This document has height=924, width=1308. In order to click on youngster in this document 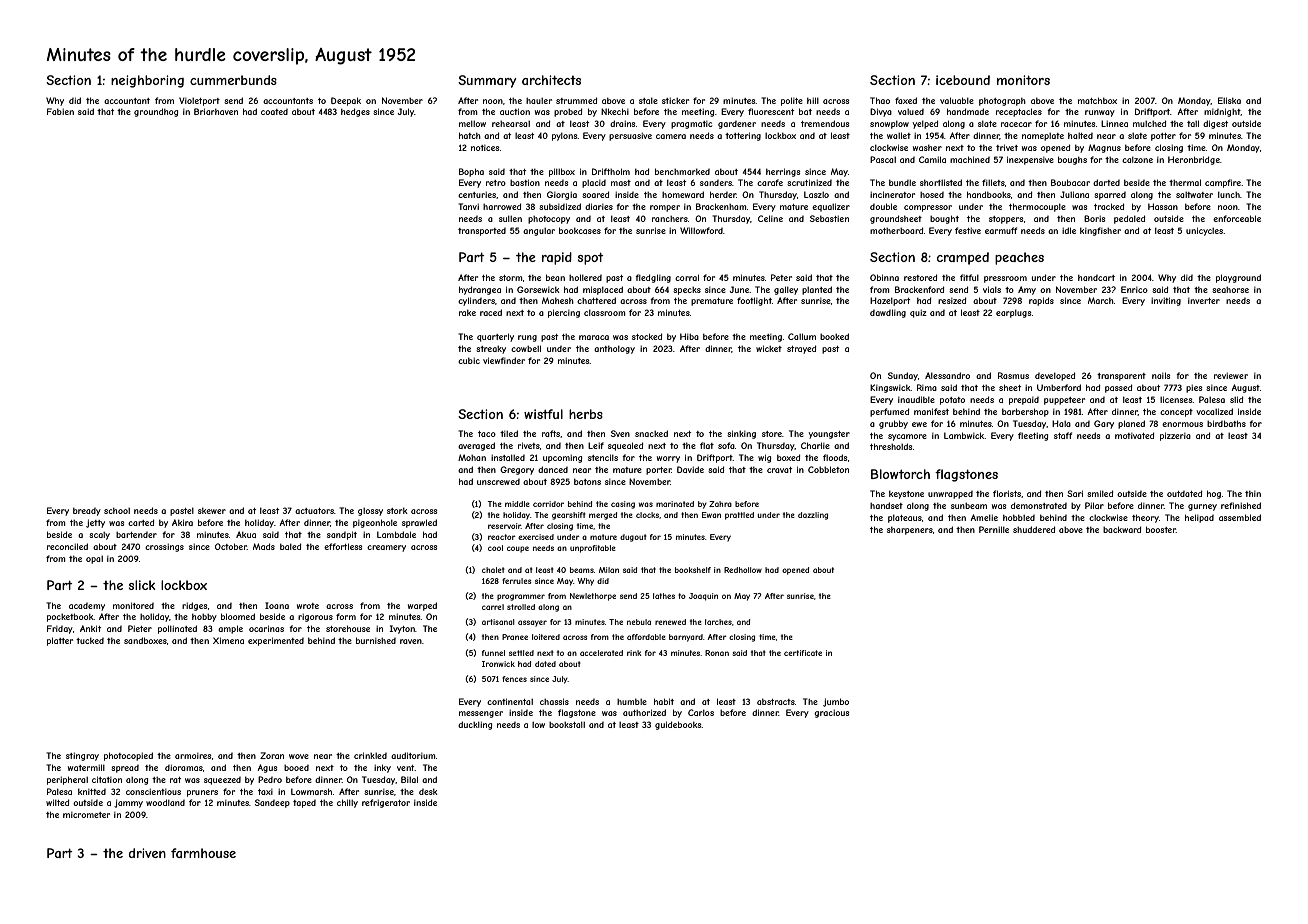, I will do `click(829, 435)`.
